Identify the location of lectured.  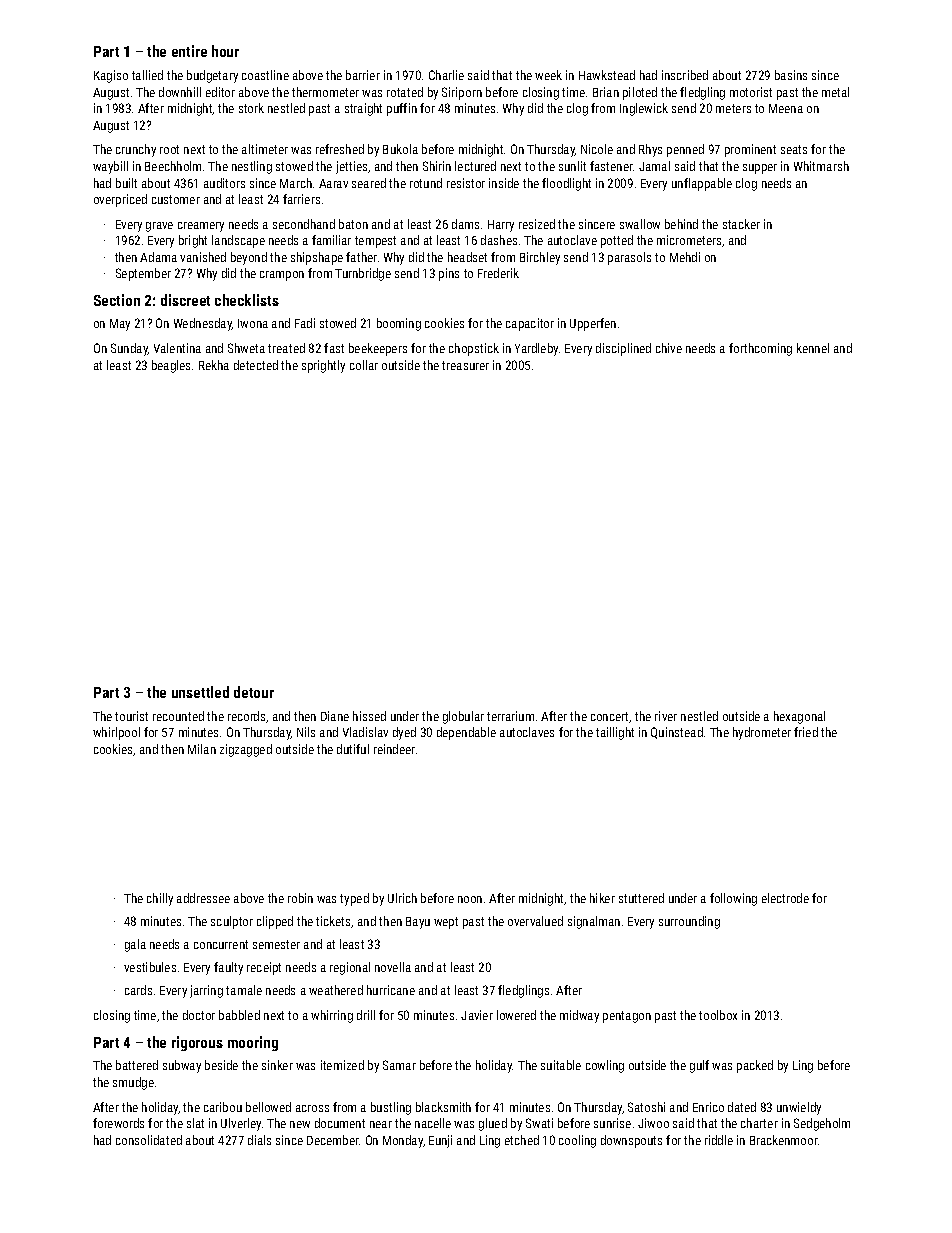
(475, 166).
